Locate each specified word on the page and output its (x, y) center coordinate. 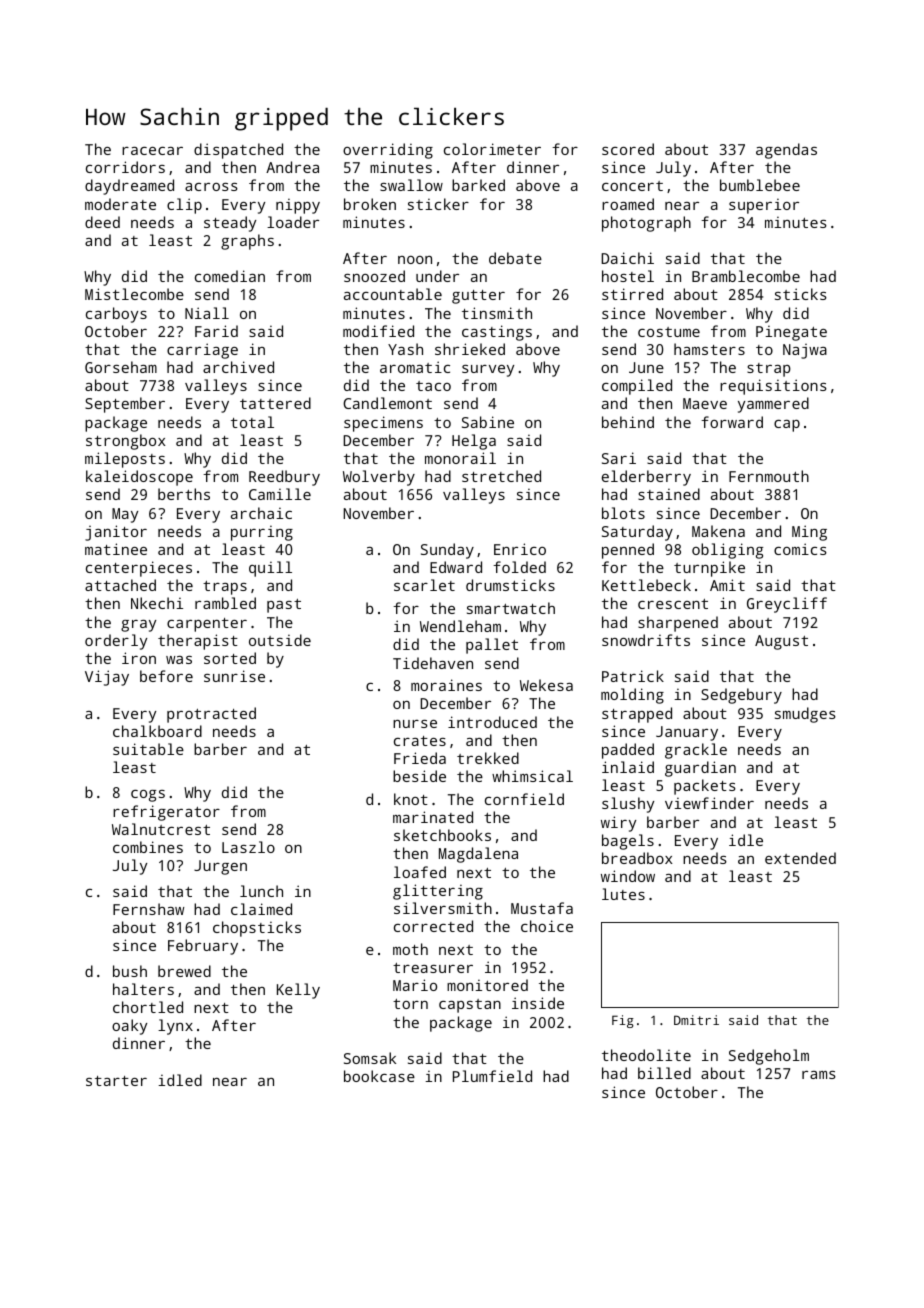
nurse (415, 724)
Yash (405, 349)
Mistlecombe (134, 294)
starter (116, 1081)
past (284, 606)
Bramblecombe (746, 276)
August (781, 642)
